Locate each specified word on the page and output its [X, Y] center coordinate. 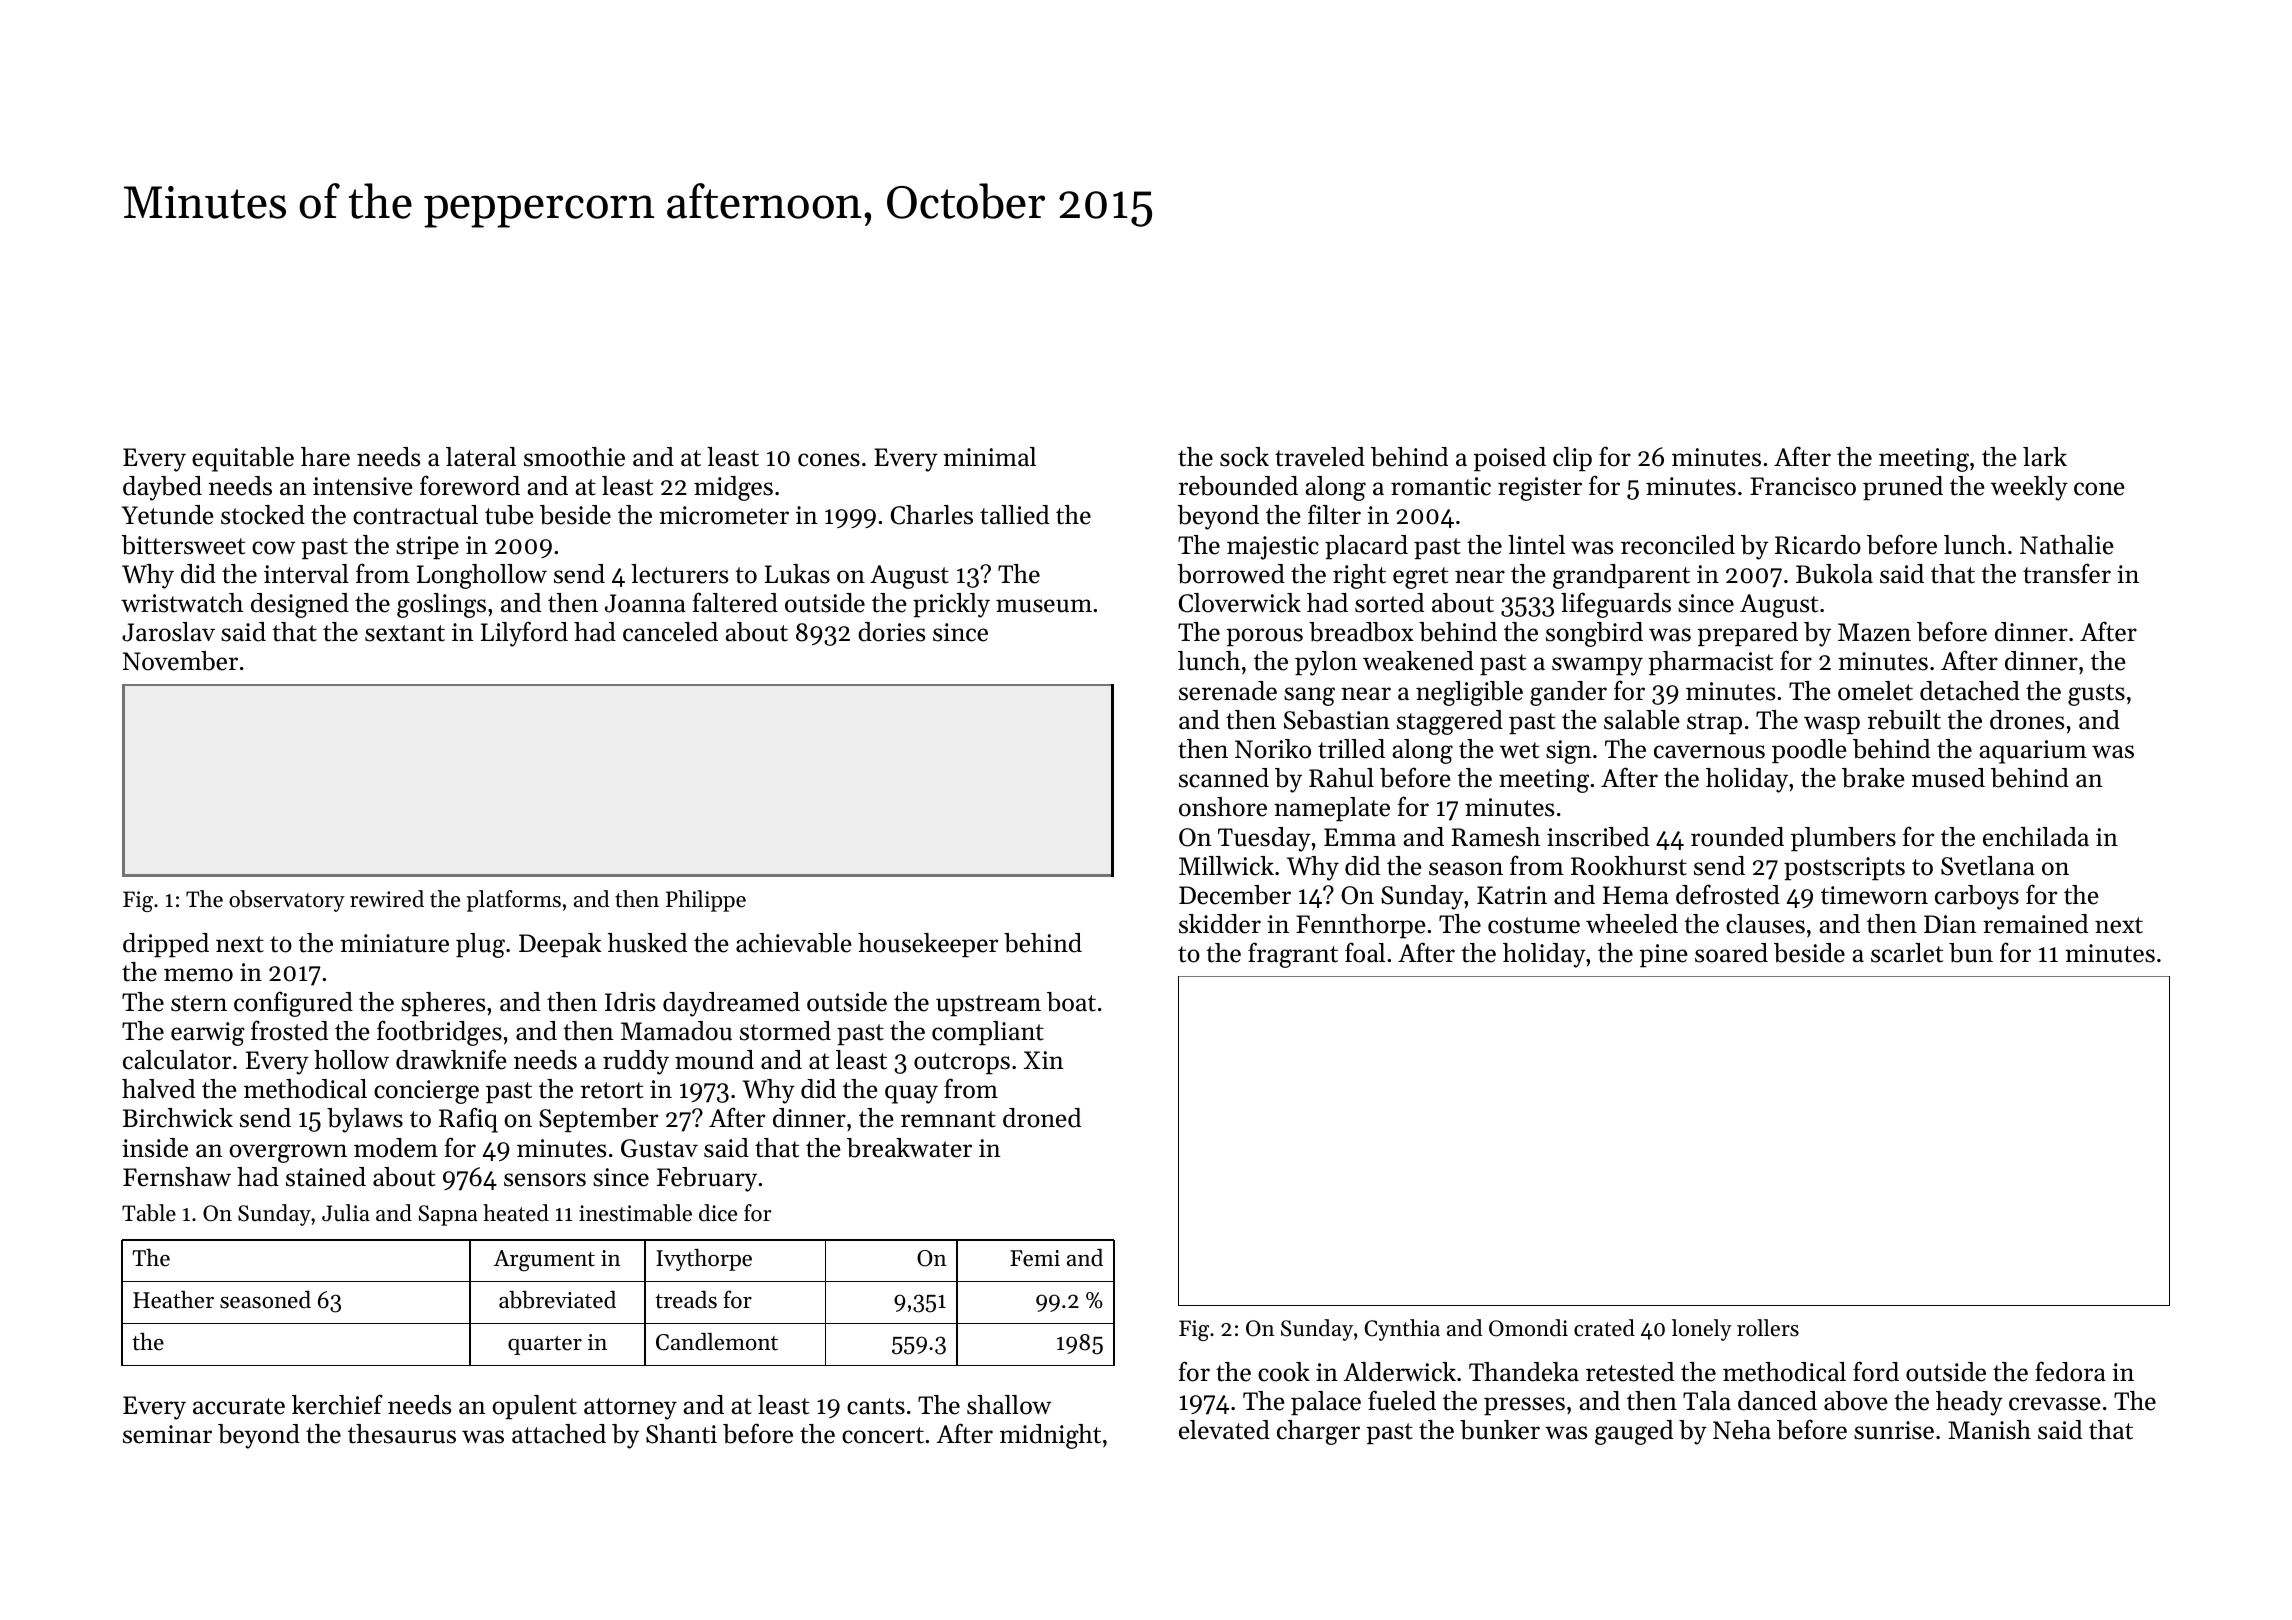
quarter [545, 1345]
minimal [989, 456]
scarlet [1907, 953]
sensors [545, 1180]
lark [2045, 456]
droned [1042, 1118]
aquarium [2033, 752]
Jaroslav [168, 632]
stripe [427, 547]
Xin [1044, 1060]
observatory [287, 901]
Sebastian [1337, 720]
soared [1731, 953]
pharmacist [1710, 663]
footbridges [439, 1033]
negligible [1469, 693]
